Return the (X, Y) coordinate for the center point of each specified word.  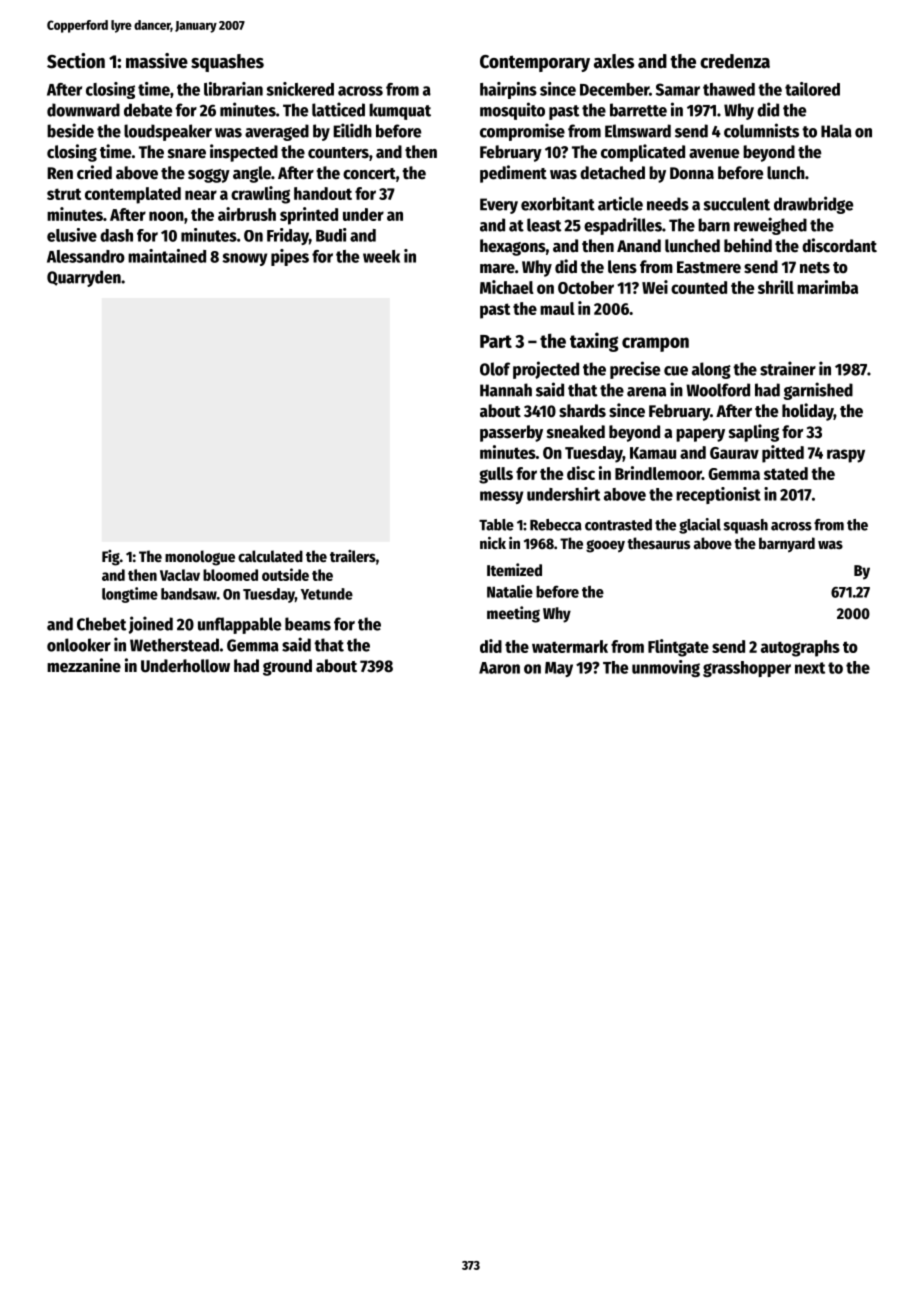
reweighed (770, 226)
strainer (788, 368)
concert (369, 174)
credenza (735, 61)
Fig (111, 558)
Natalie (510, 591)
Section (76, 61)
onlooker (79, 645)
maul (557, 308)
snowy (244, 259)
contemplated (133, 195)
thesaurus (658, 543)
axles (614, 61)
